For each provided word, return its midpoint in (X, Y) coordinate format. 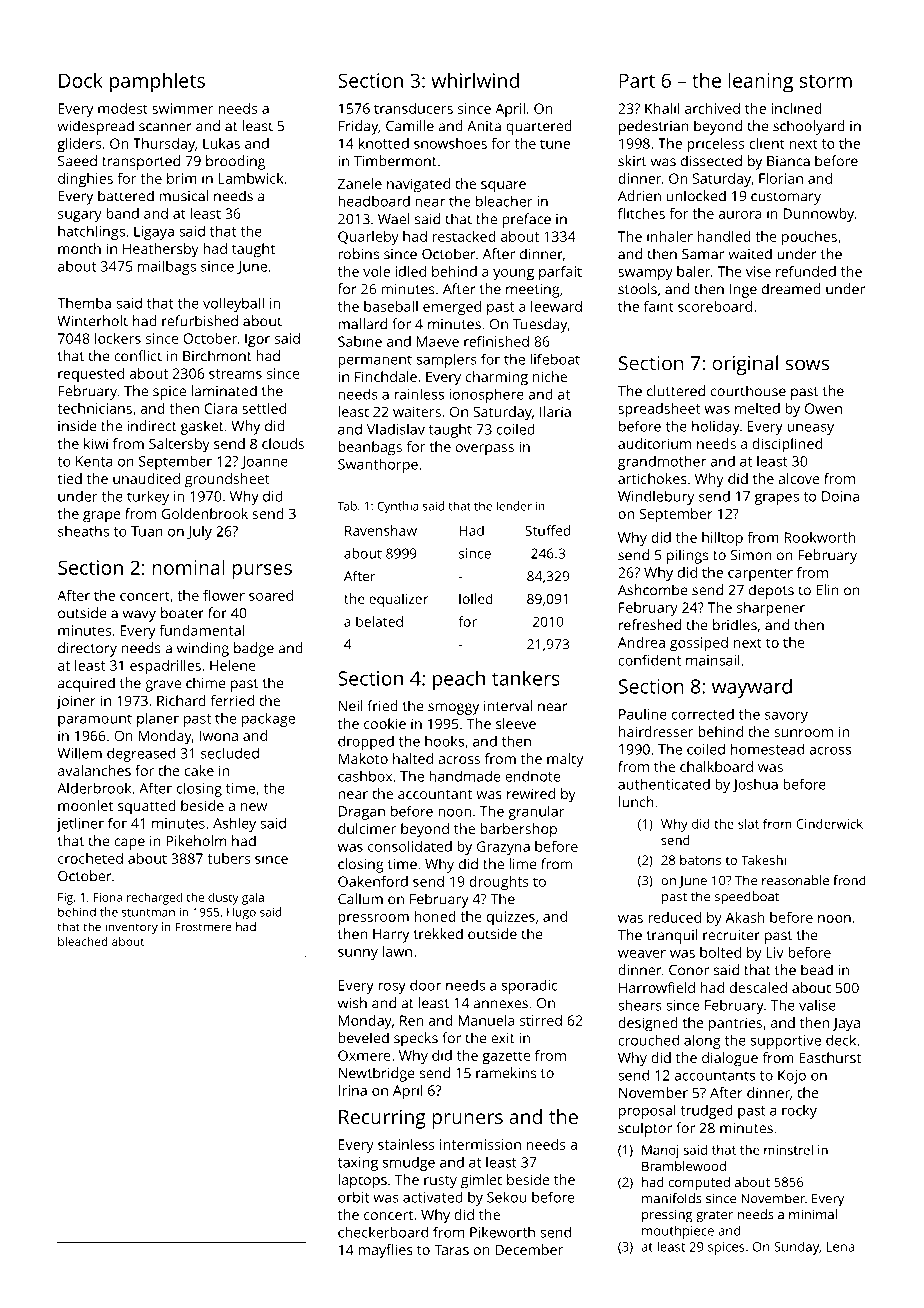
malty (565, 760)
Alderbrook (94, 788)
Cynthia (397, 507)
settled (264, 408)
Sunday (796, 1248)
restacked (464, 236)
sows (807, 365)
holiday (716, 427)
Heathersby (161, 250)
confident (649, 660)
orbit (353, 1197)
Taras (451, 1249)
